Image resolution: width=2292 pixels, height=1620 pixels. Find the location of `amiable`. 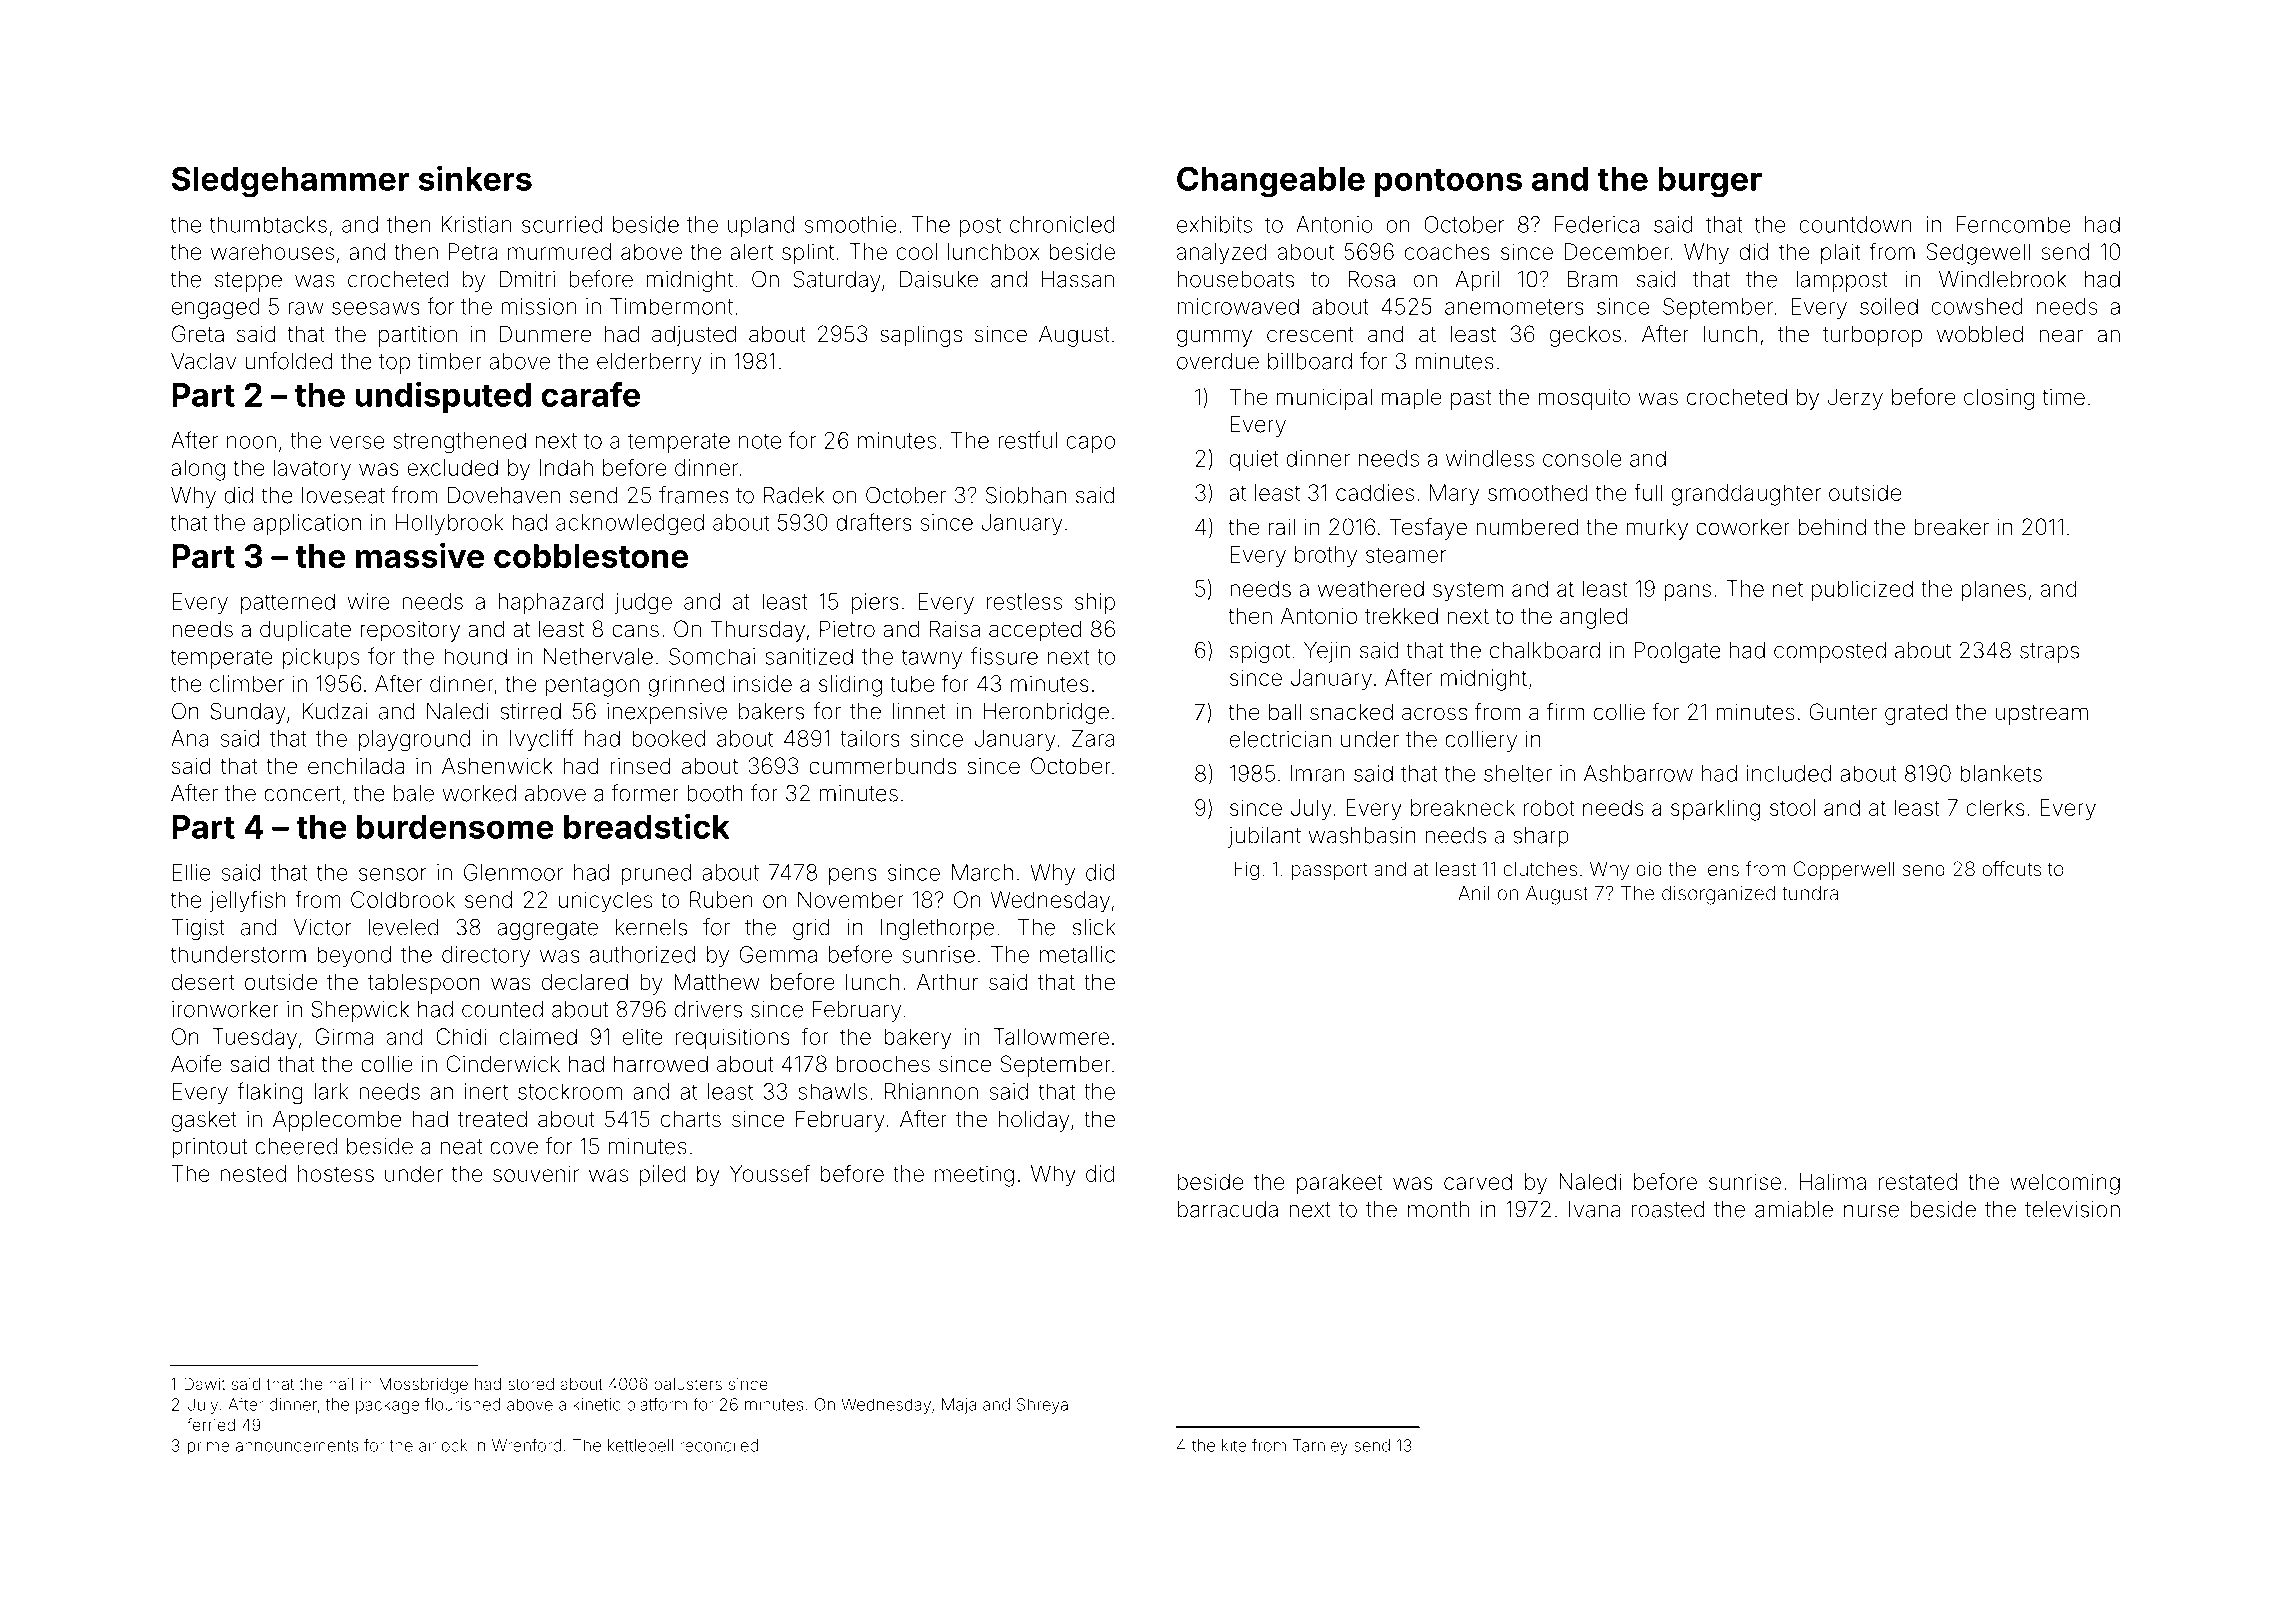

amiable is located at coordinates (1794, 1209).
